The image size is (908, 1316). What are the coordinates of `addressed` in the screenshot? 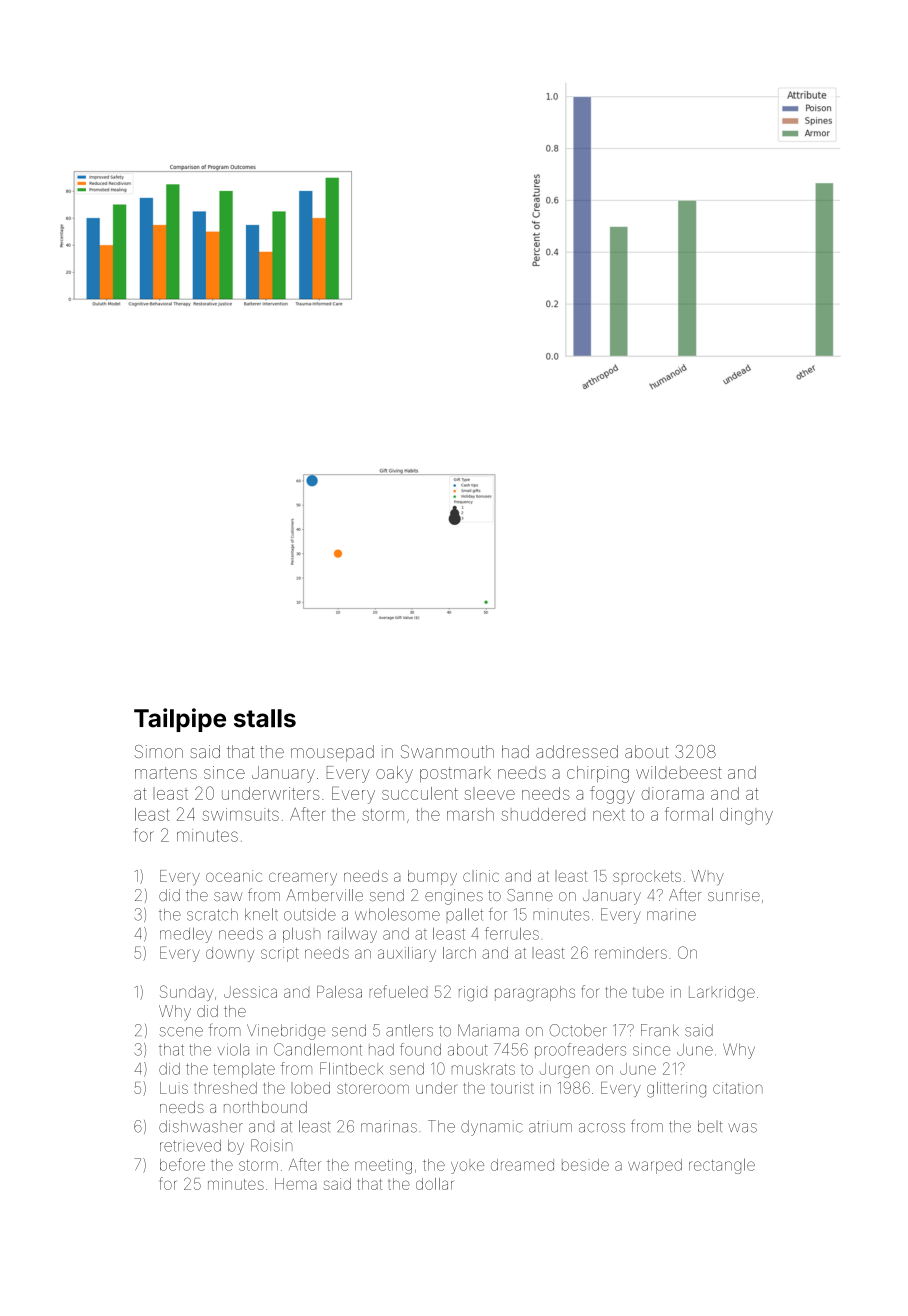 It's located at (577, 751).
